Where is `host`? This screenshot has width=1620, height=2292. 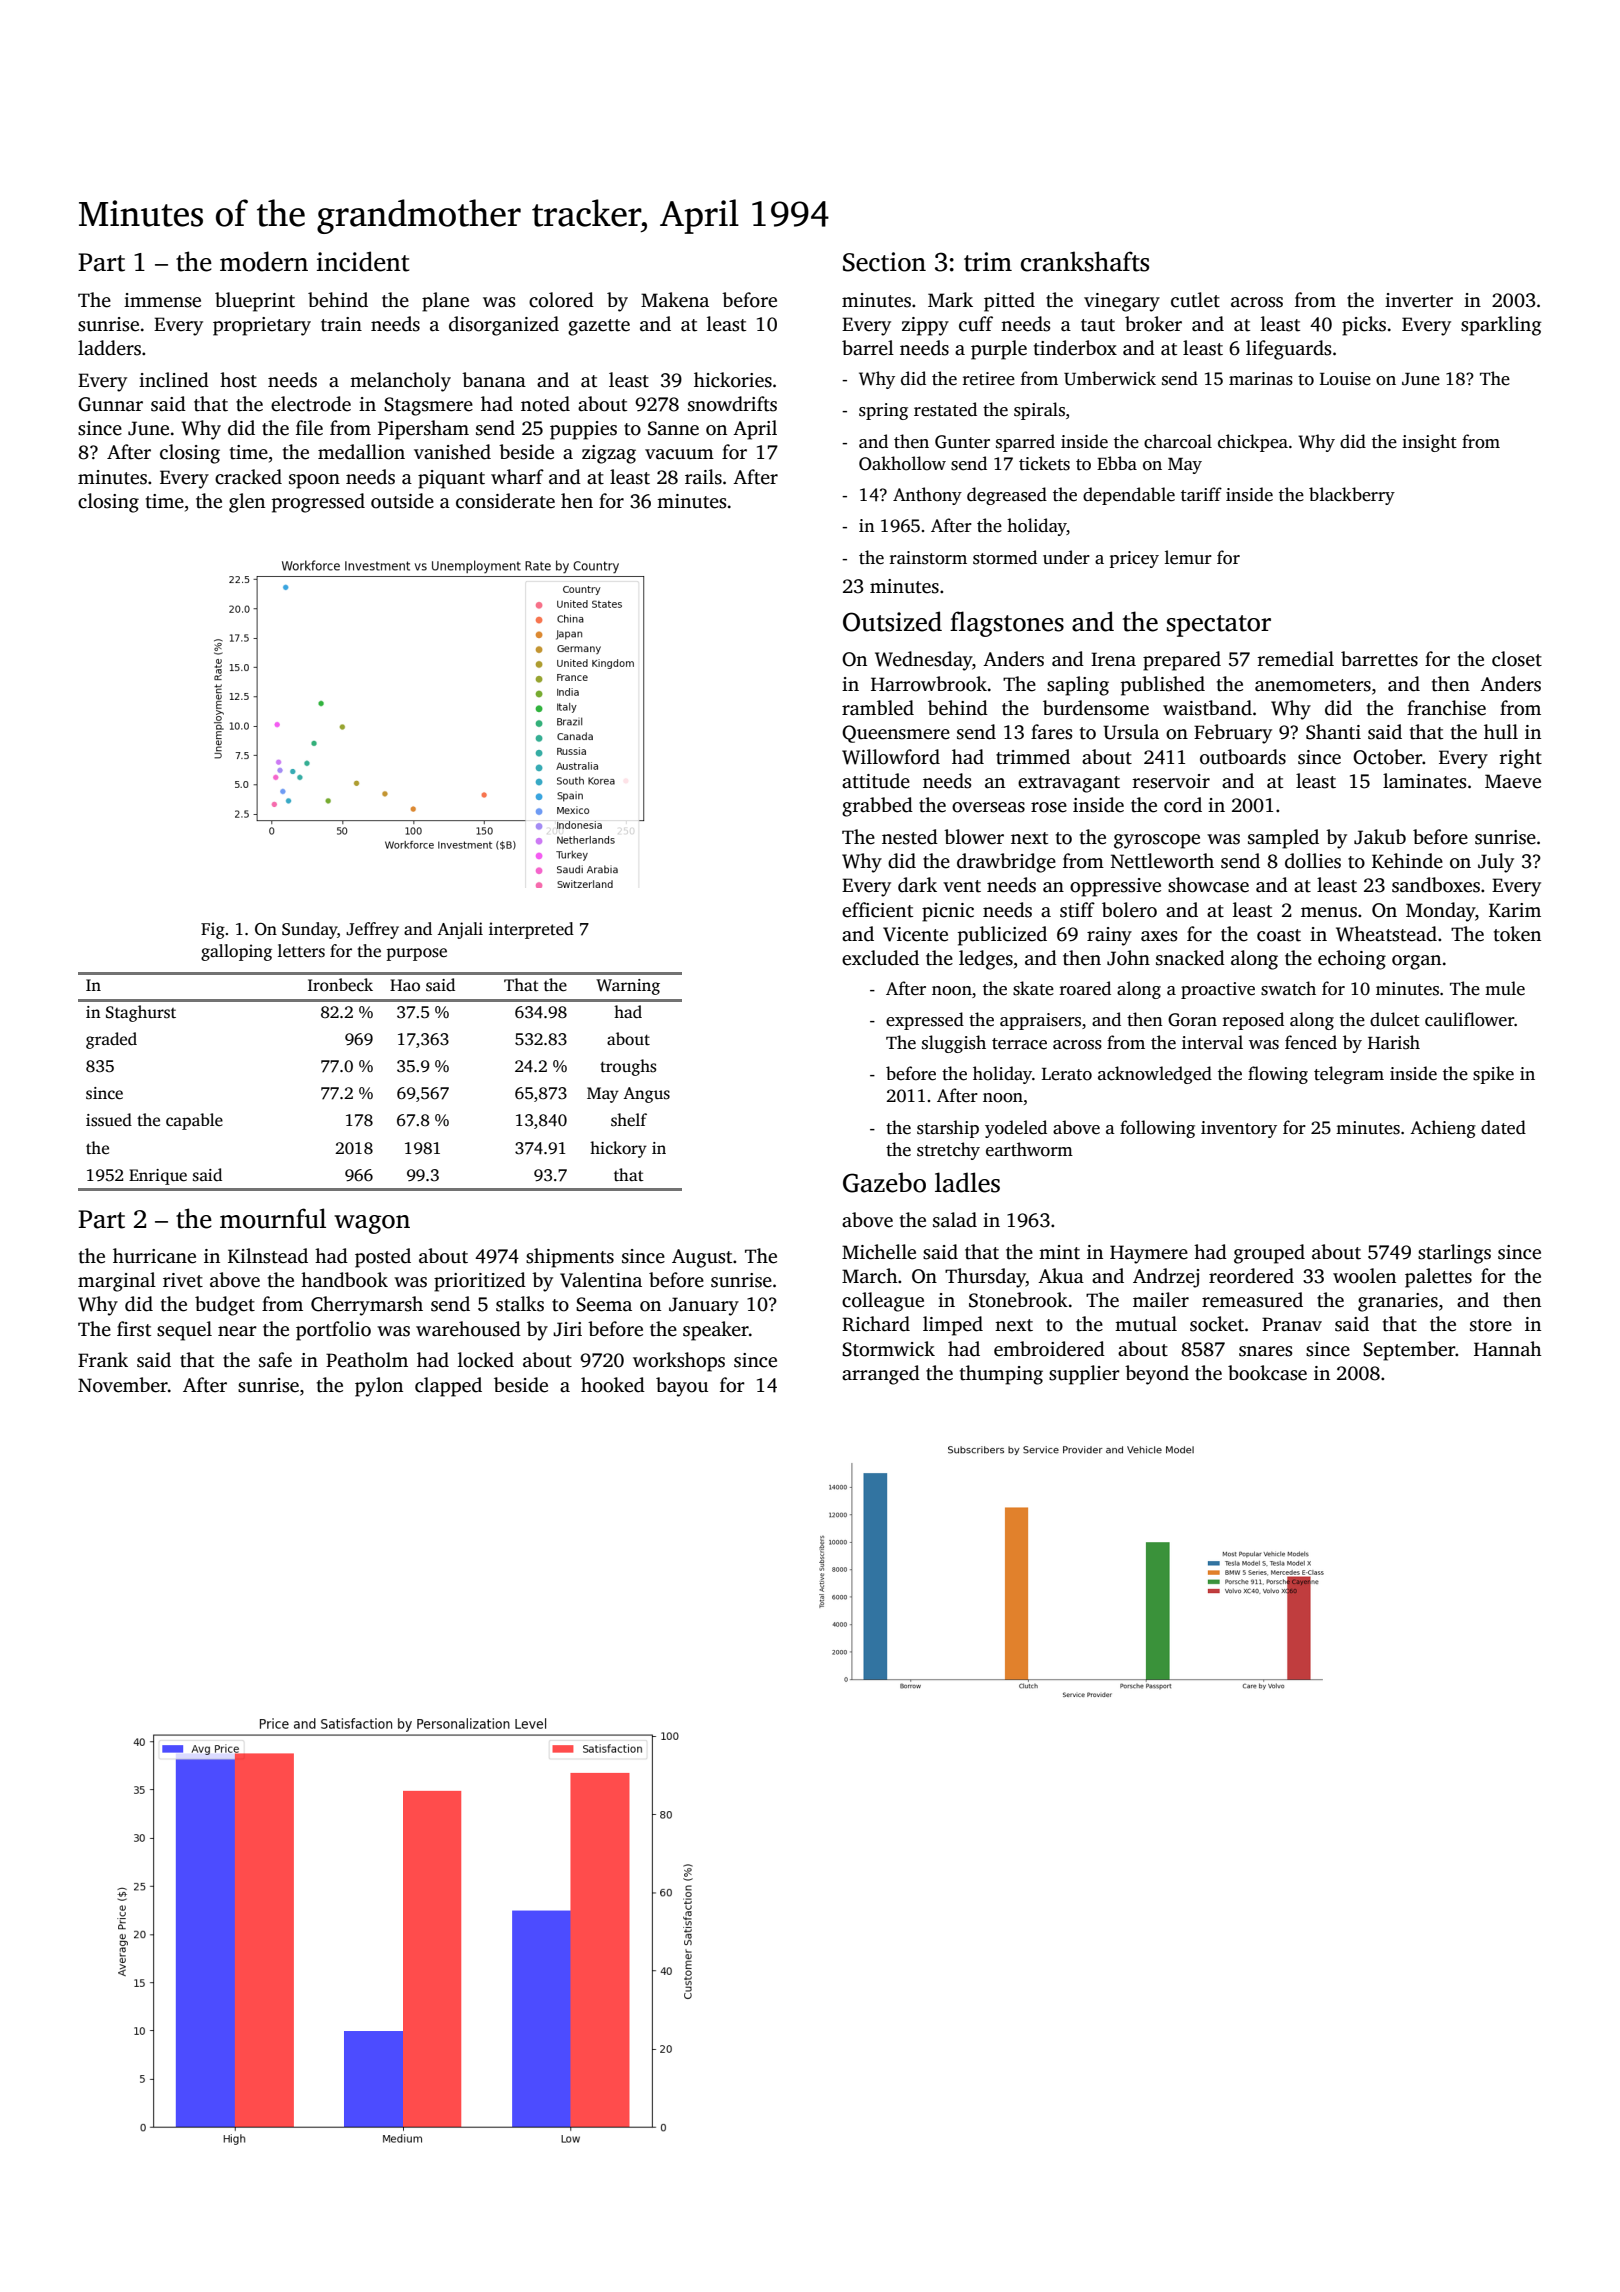
host is located at coordinates (238, 380).
